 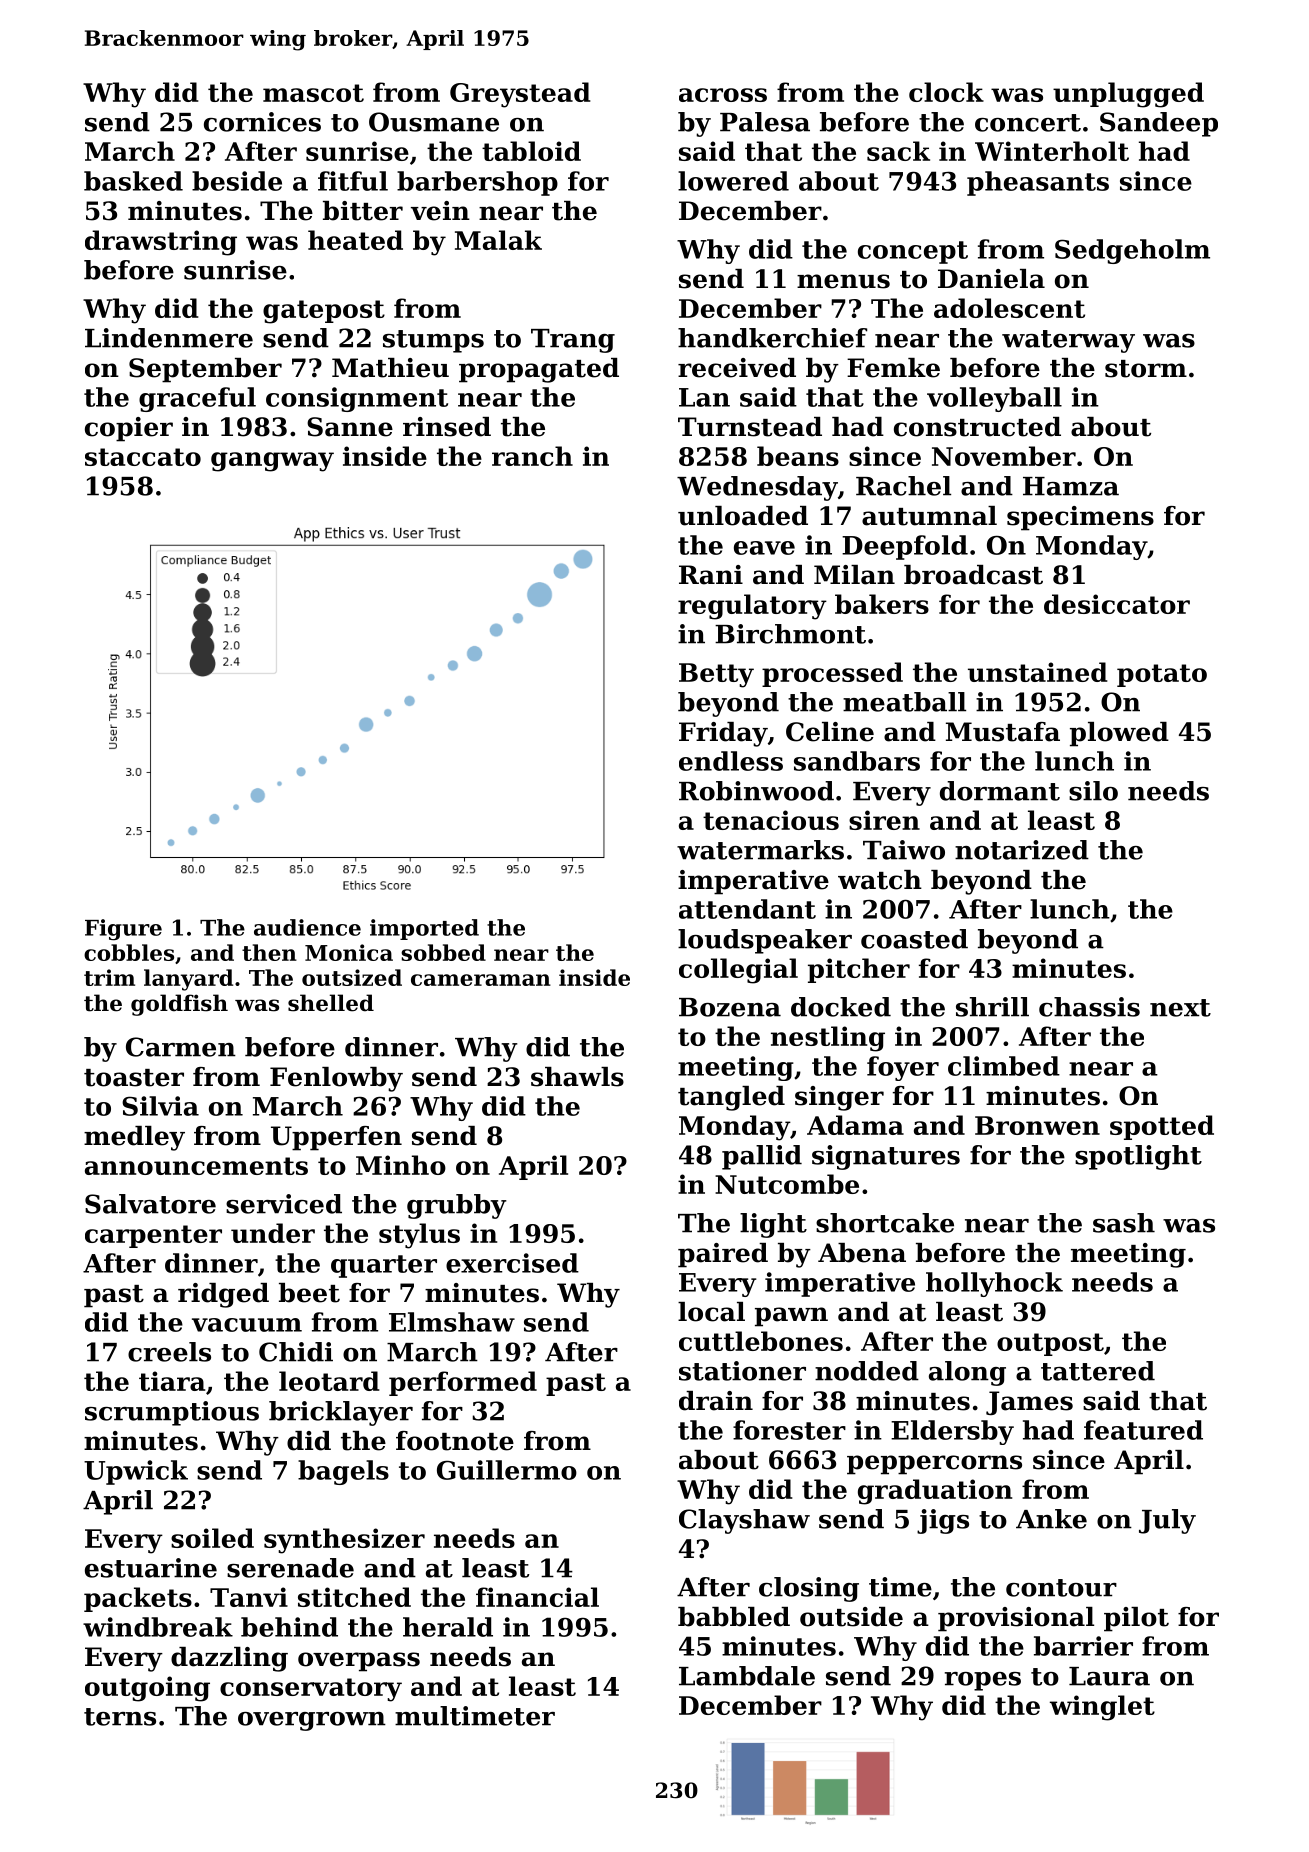 I want to click on watermarks, so click(x=760, y=850).
